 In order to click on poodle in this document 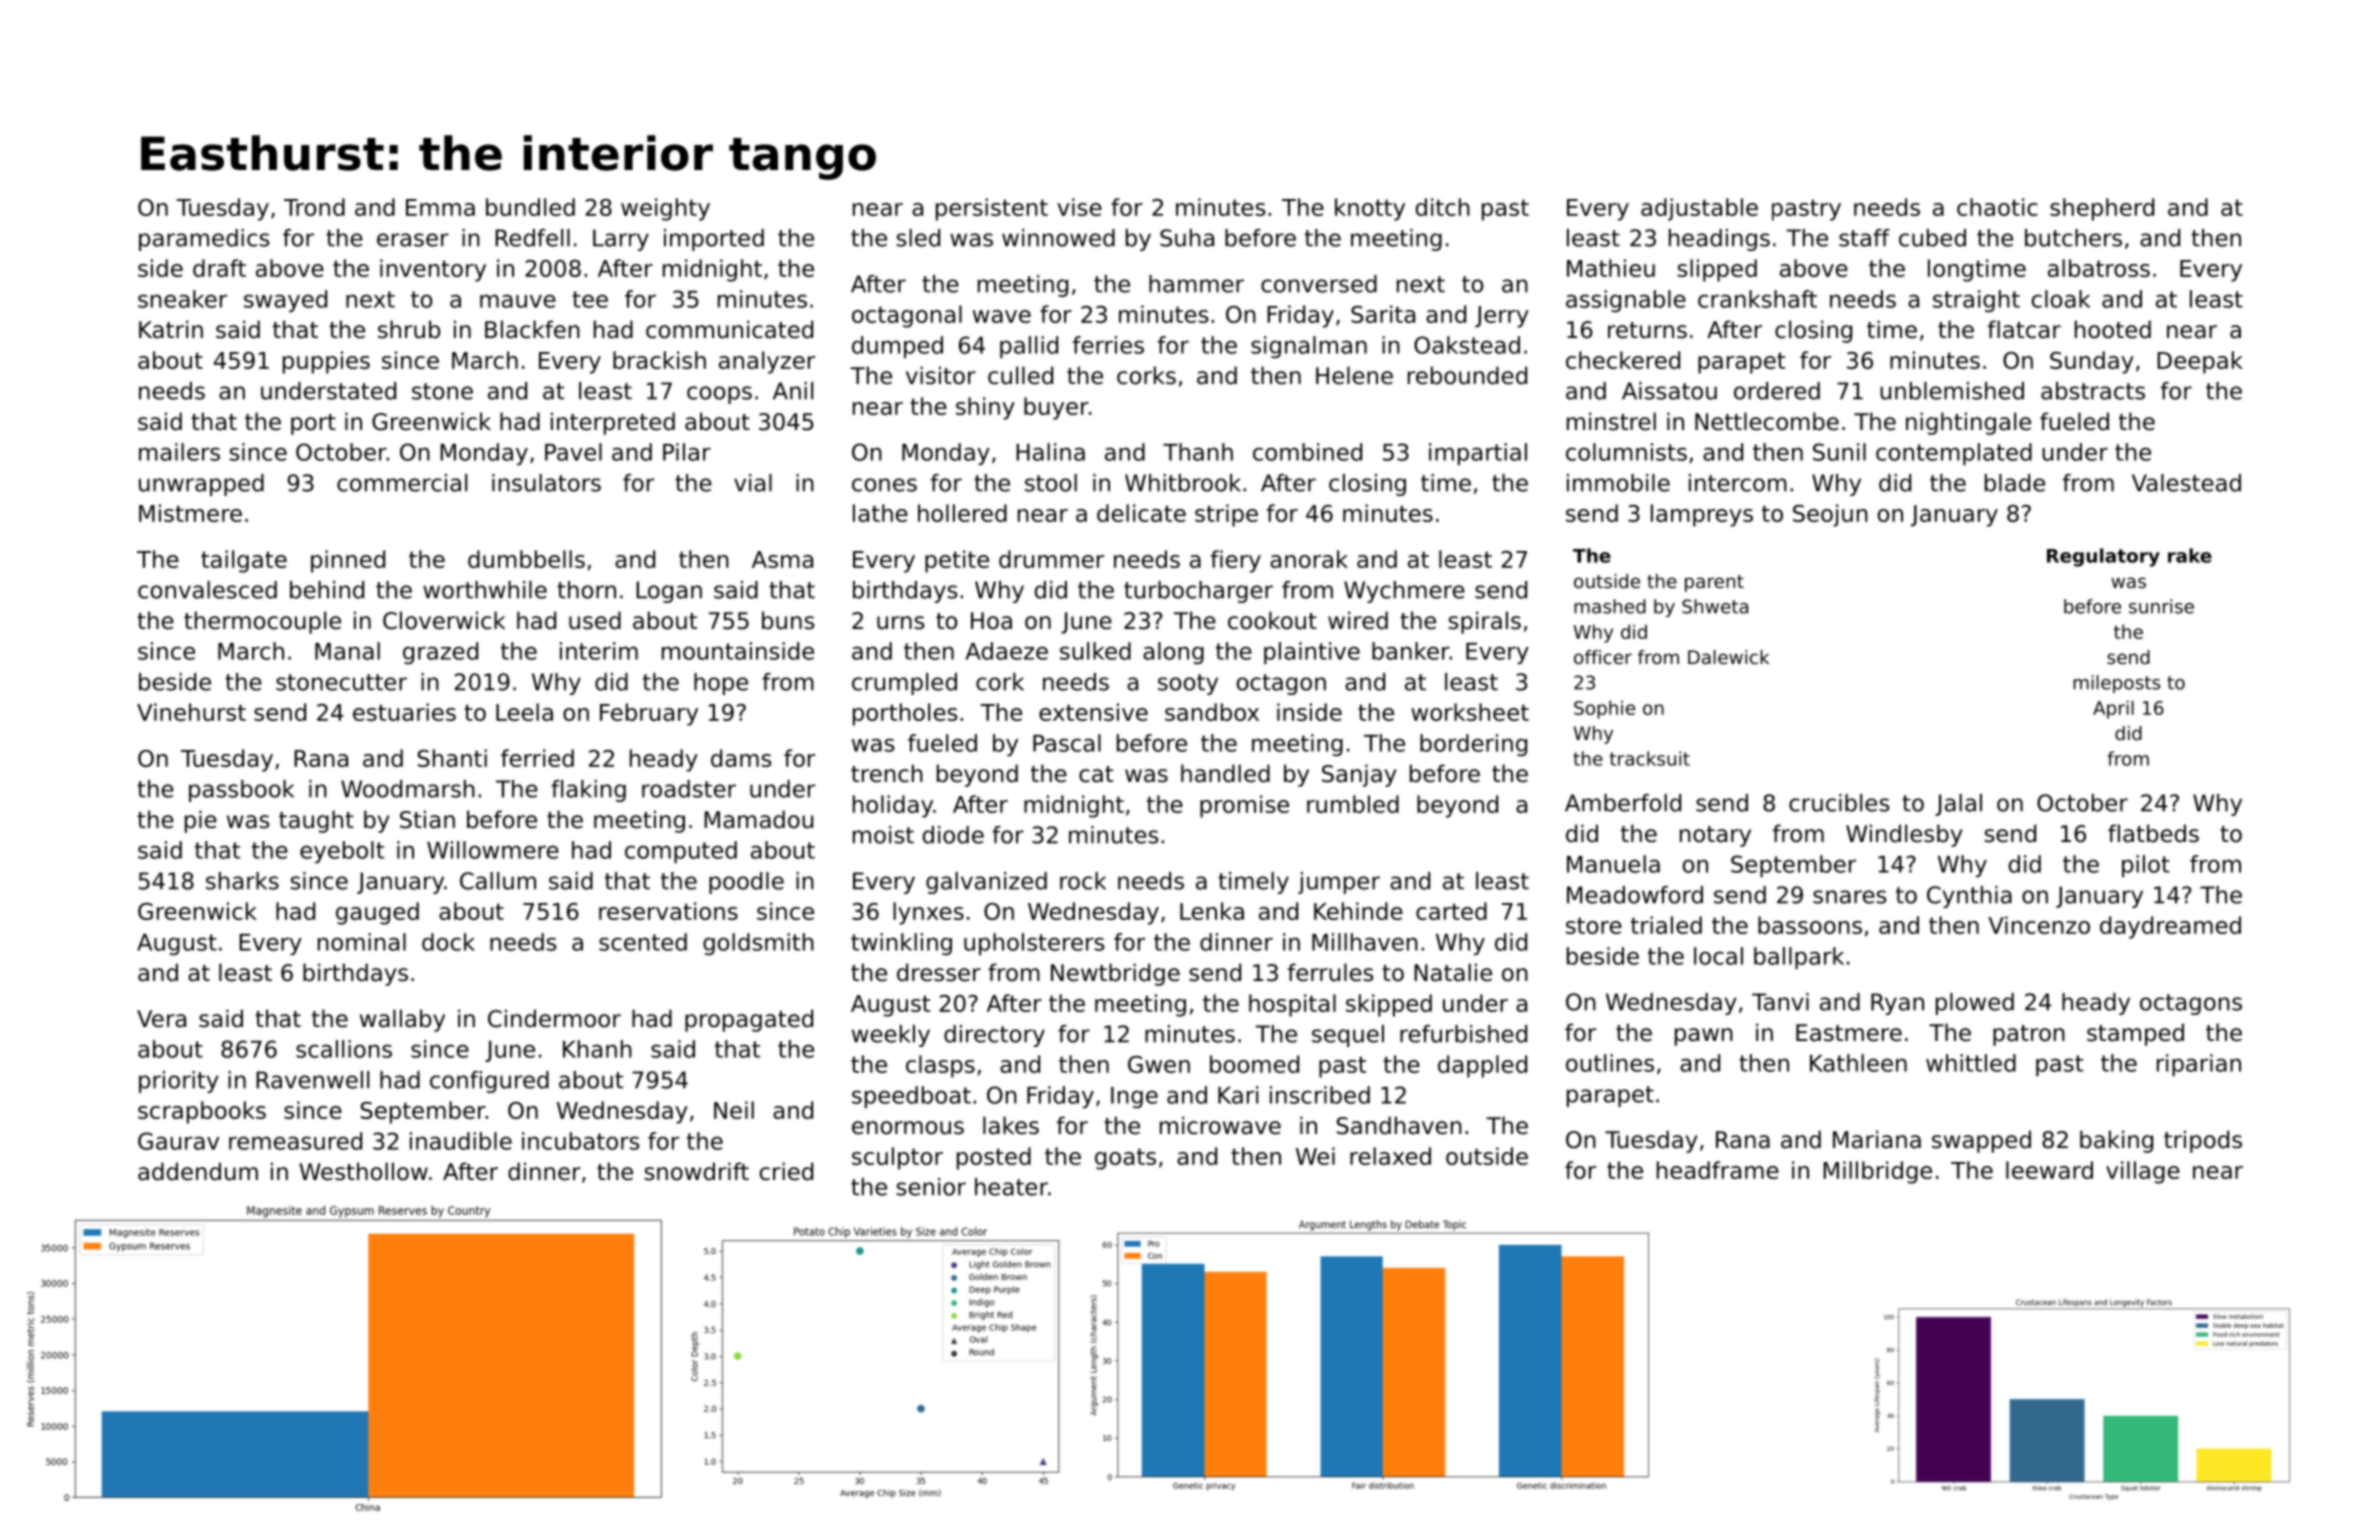, I will do `click(746, 883)`.
